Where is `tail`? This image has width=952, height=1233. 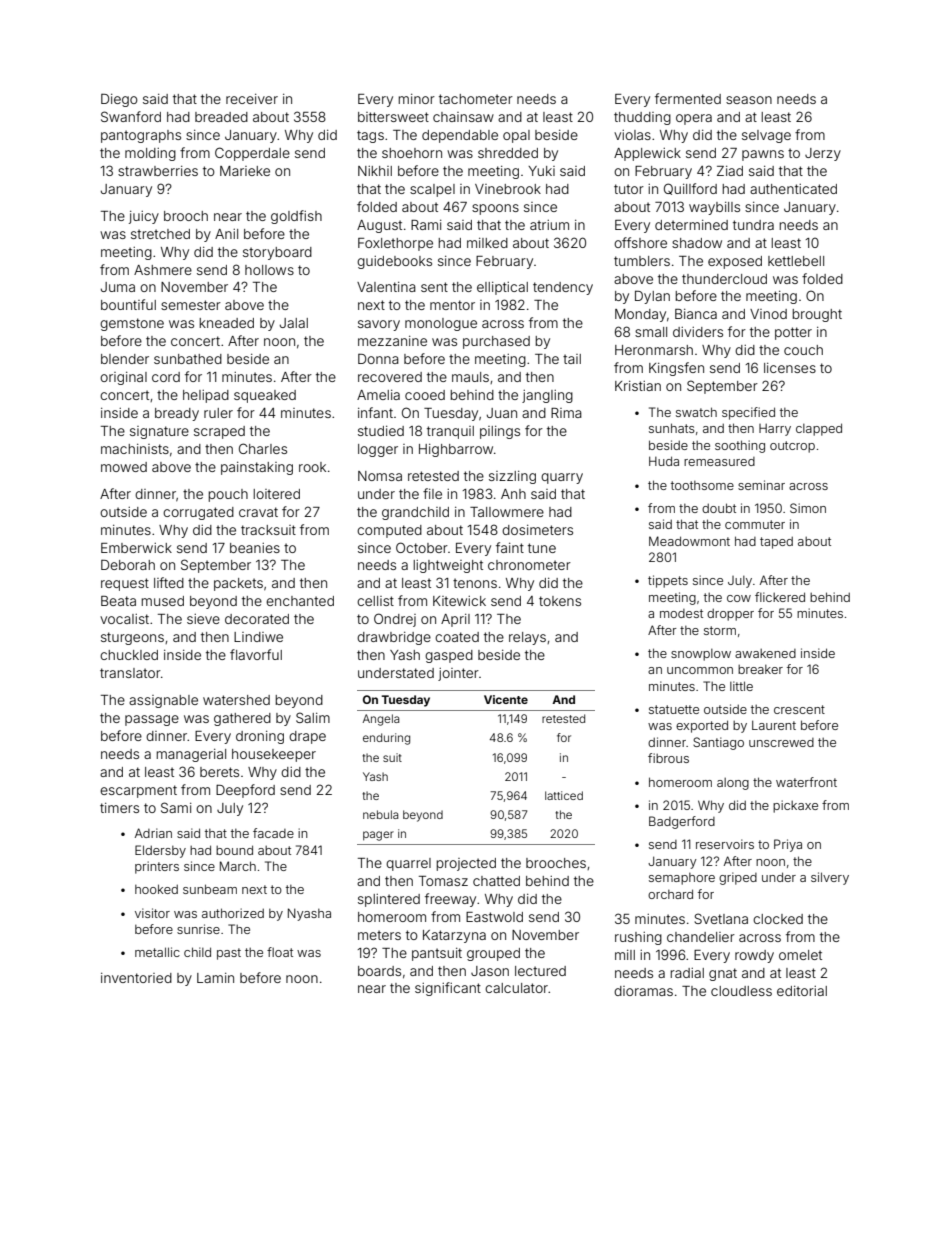
tail is located at coordinates (572, 359).
